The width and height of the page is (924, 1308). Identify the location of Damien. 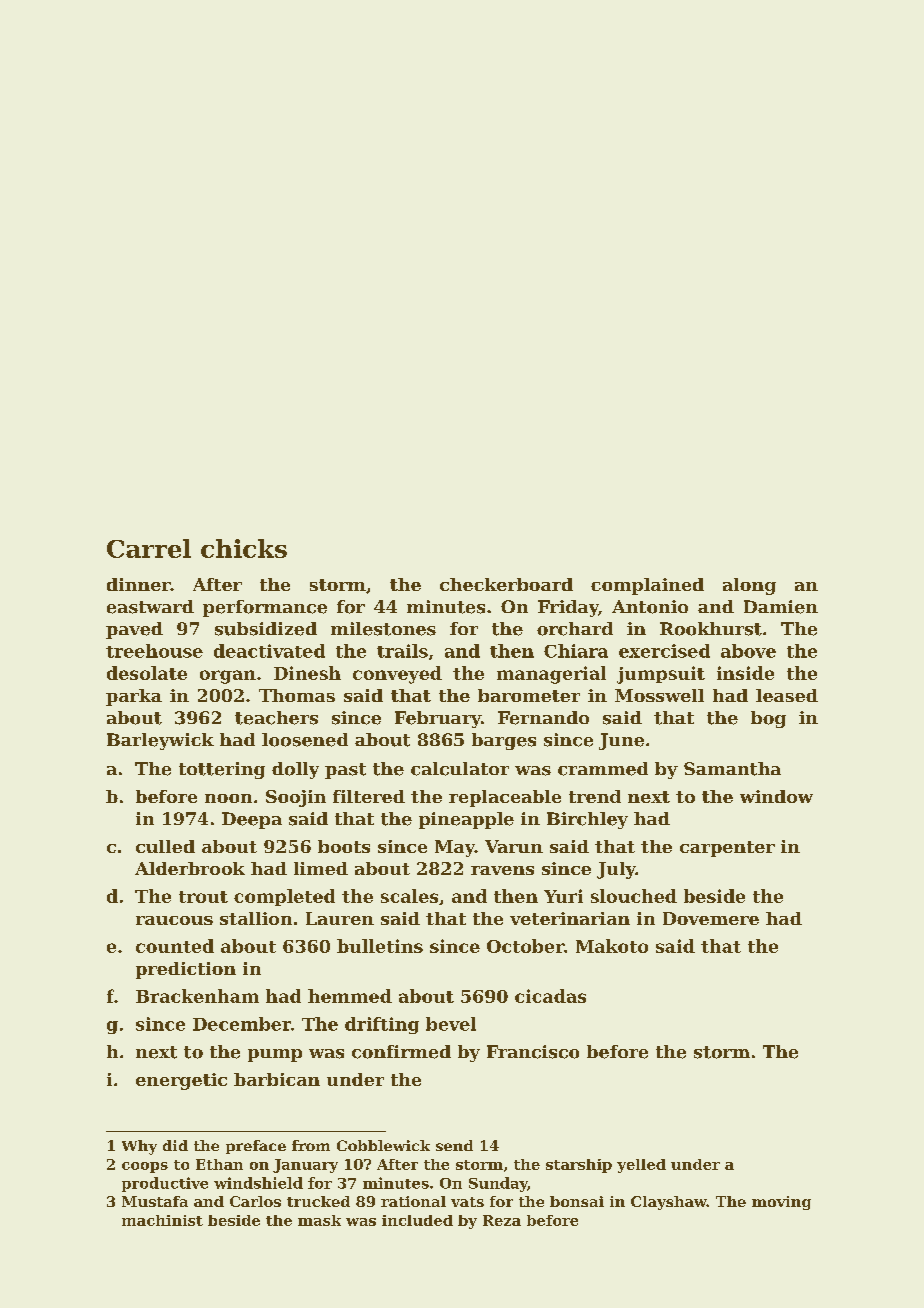
(781, 607).
